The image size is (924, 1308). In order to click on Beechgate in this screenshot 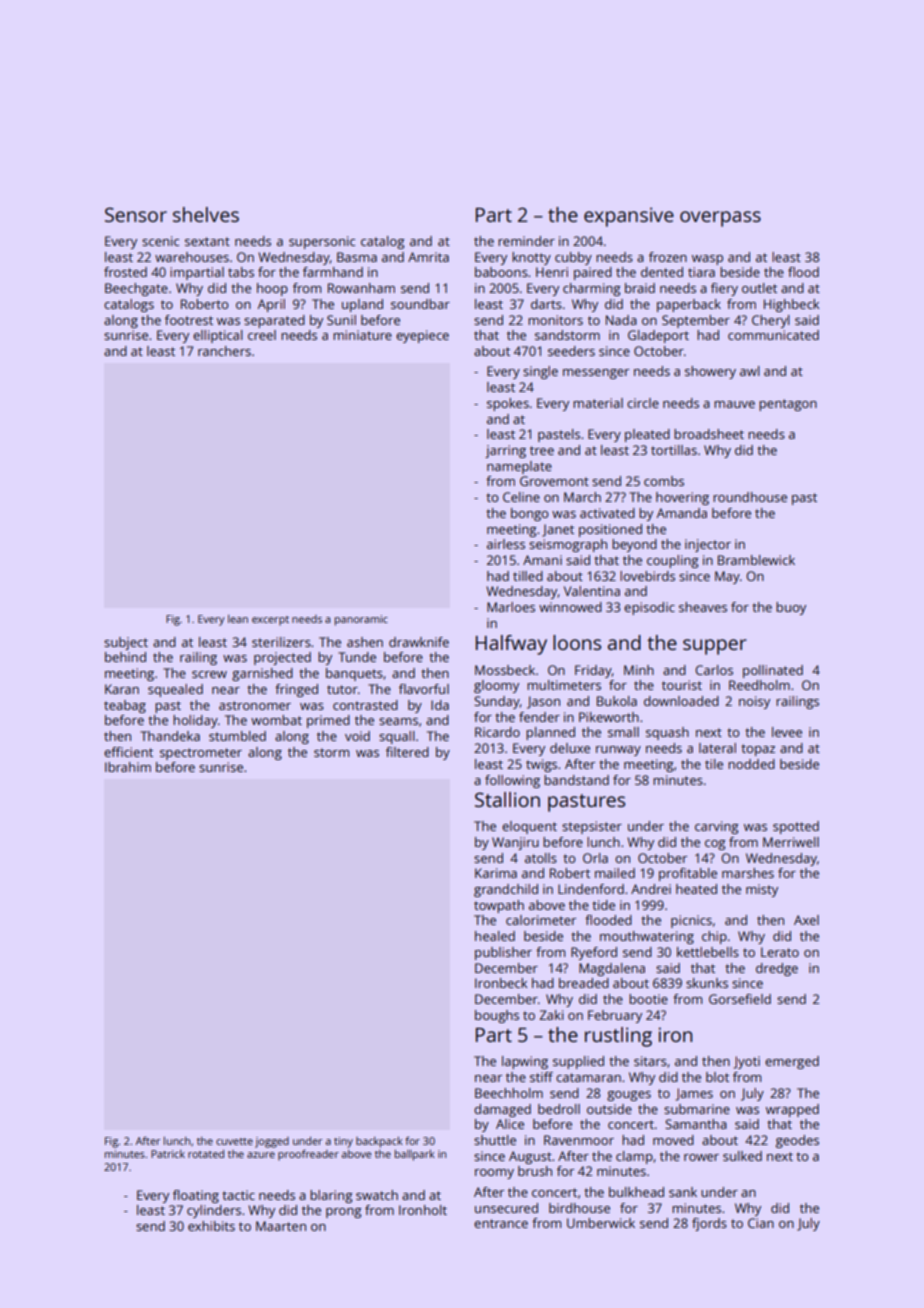, I will do `click(136, 289)`.
